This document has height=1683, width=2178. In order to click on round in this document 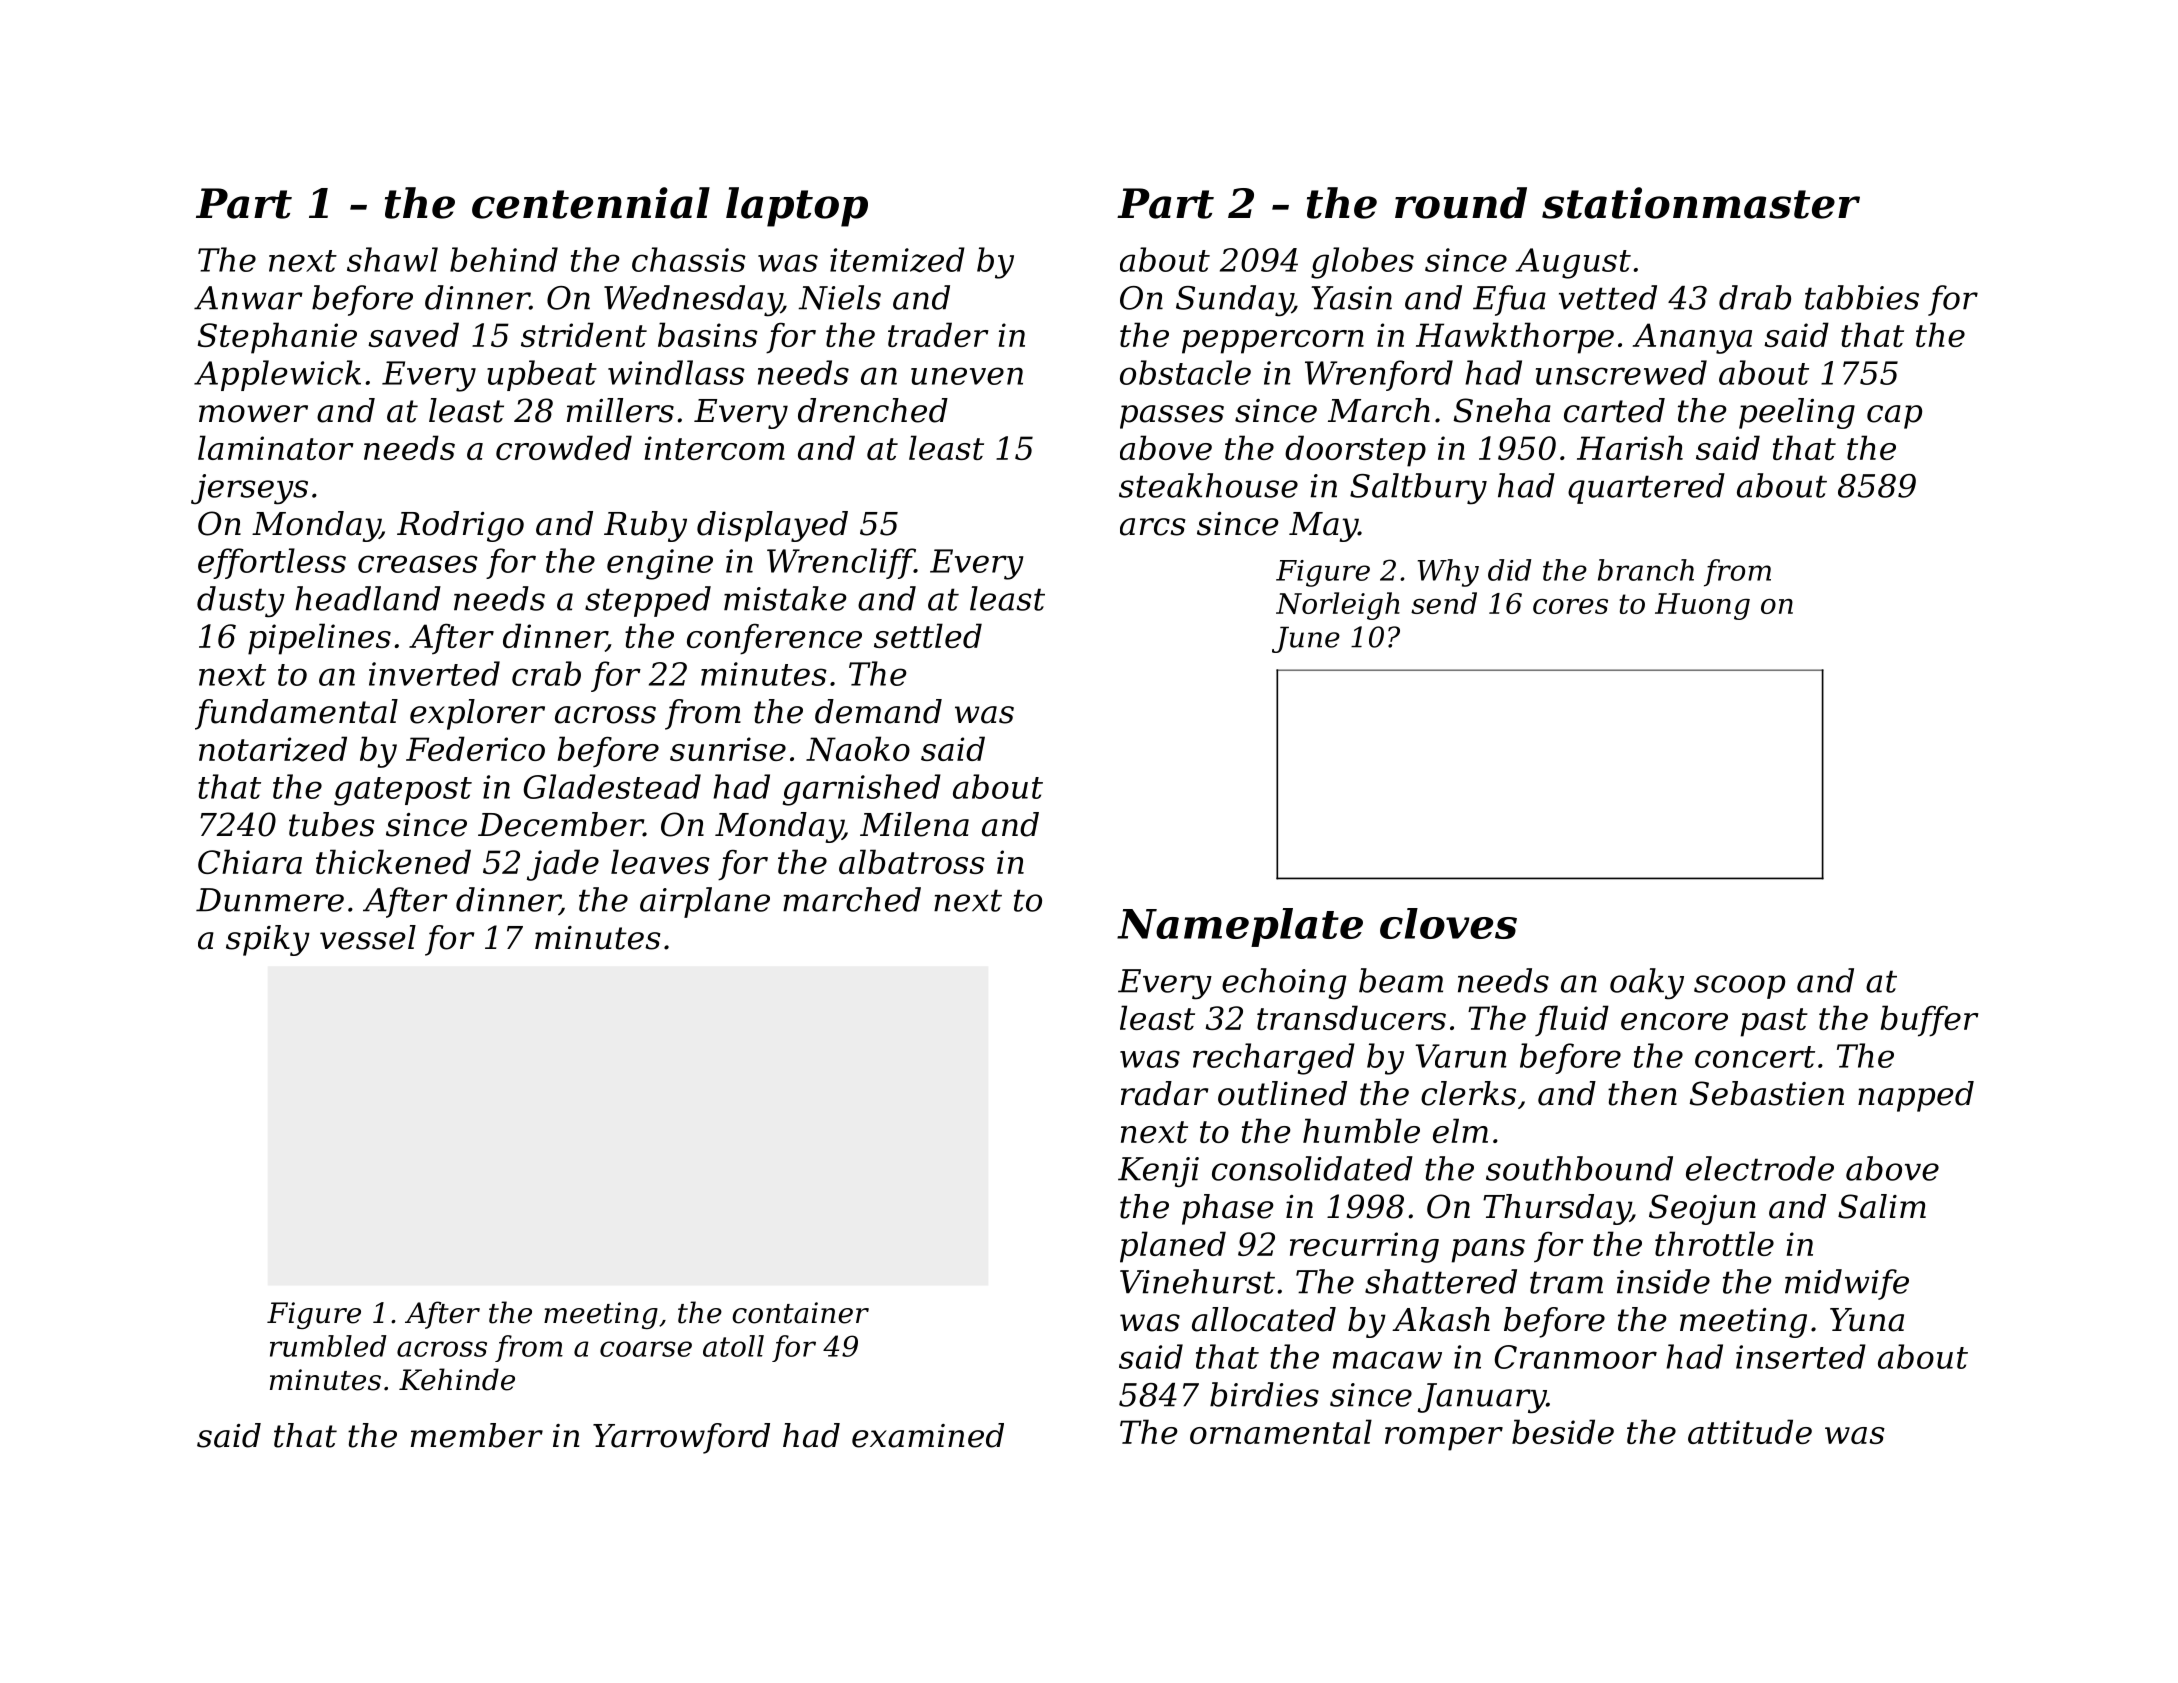, I will do `click(1461, 203)`.
